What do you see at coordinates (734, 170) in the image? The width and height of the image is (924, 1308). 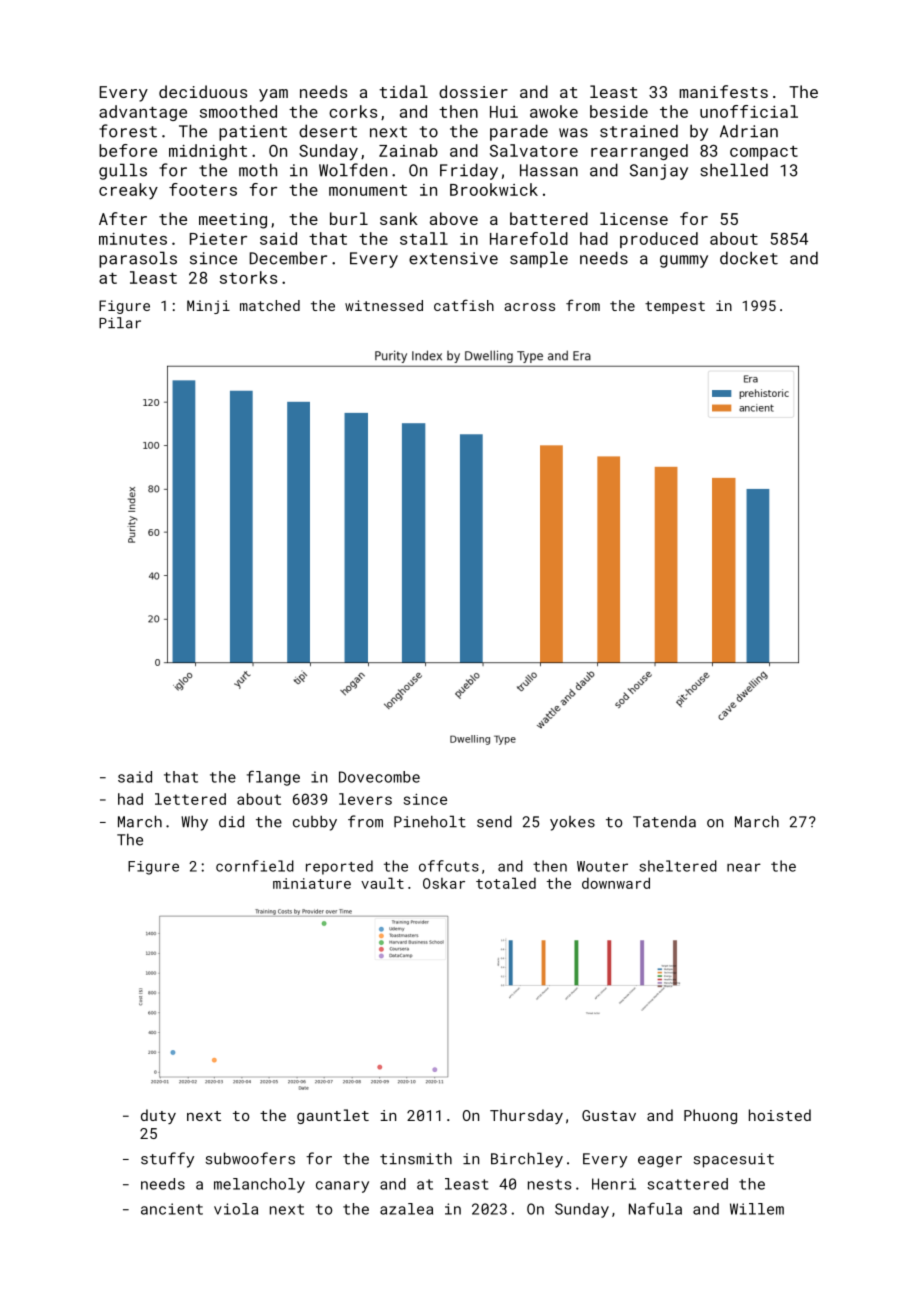 I see `shelled` at bounding box center [734, 170].
